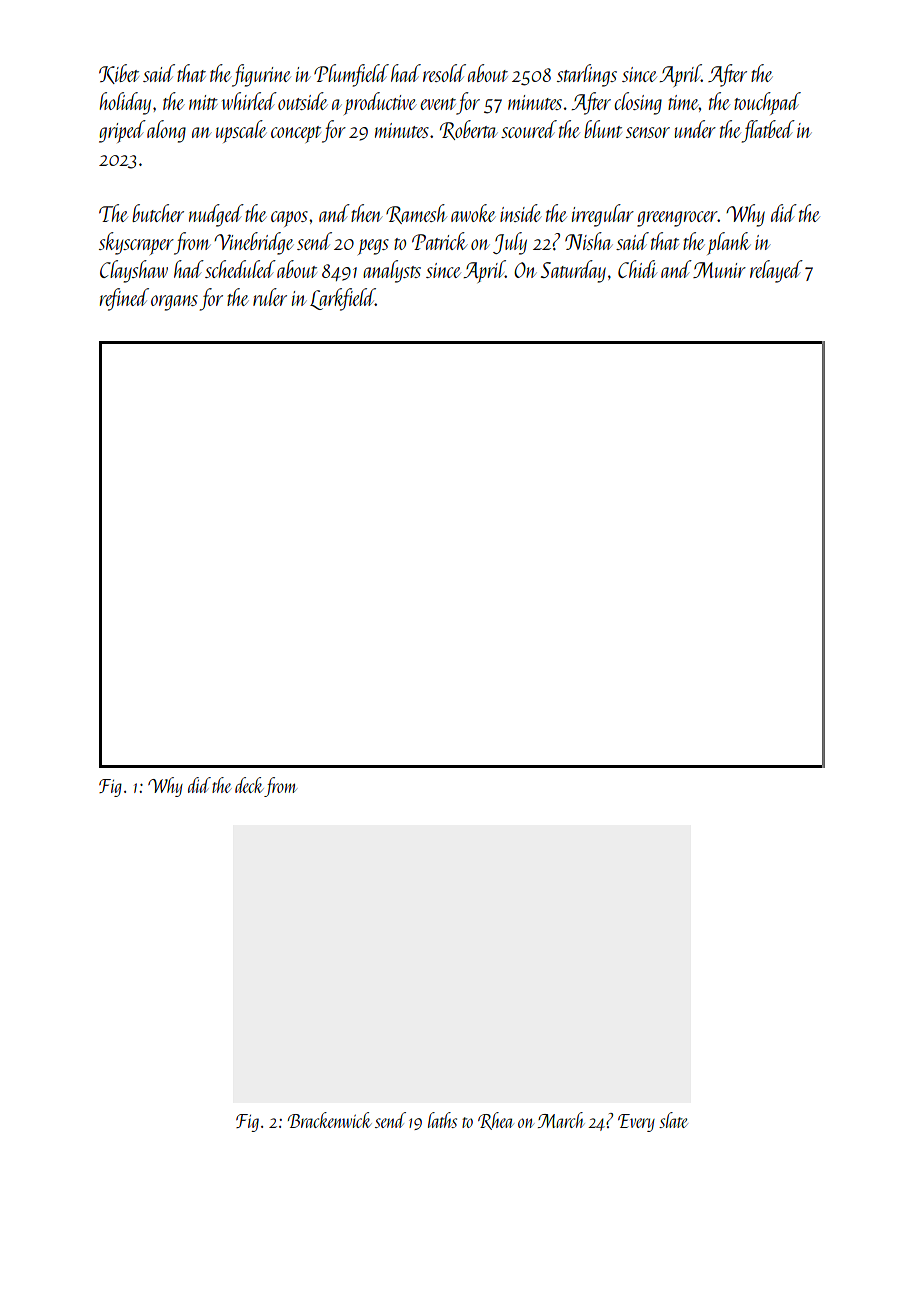  Describe the element at coordinates (587, 75) in the document. I see `starlings` at that location.
